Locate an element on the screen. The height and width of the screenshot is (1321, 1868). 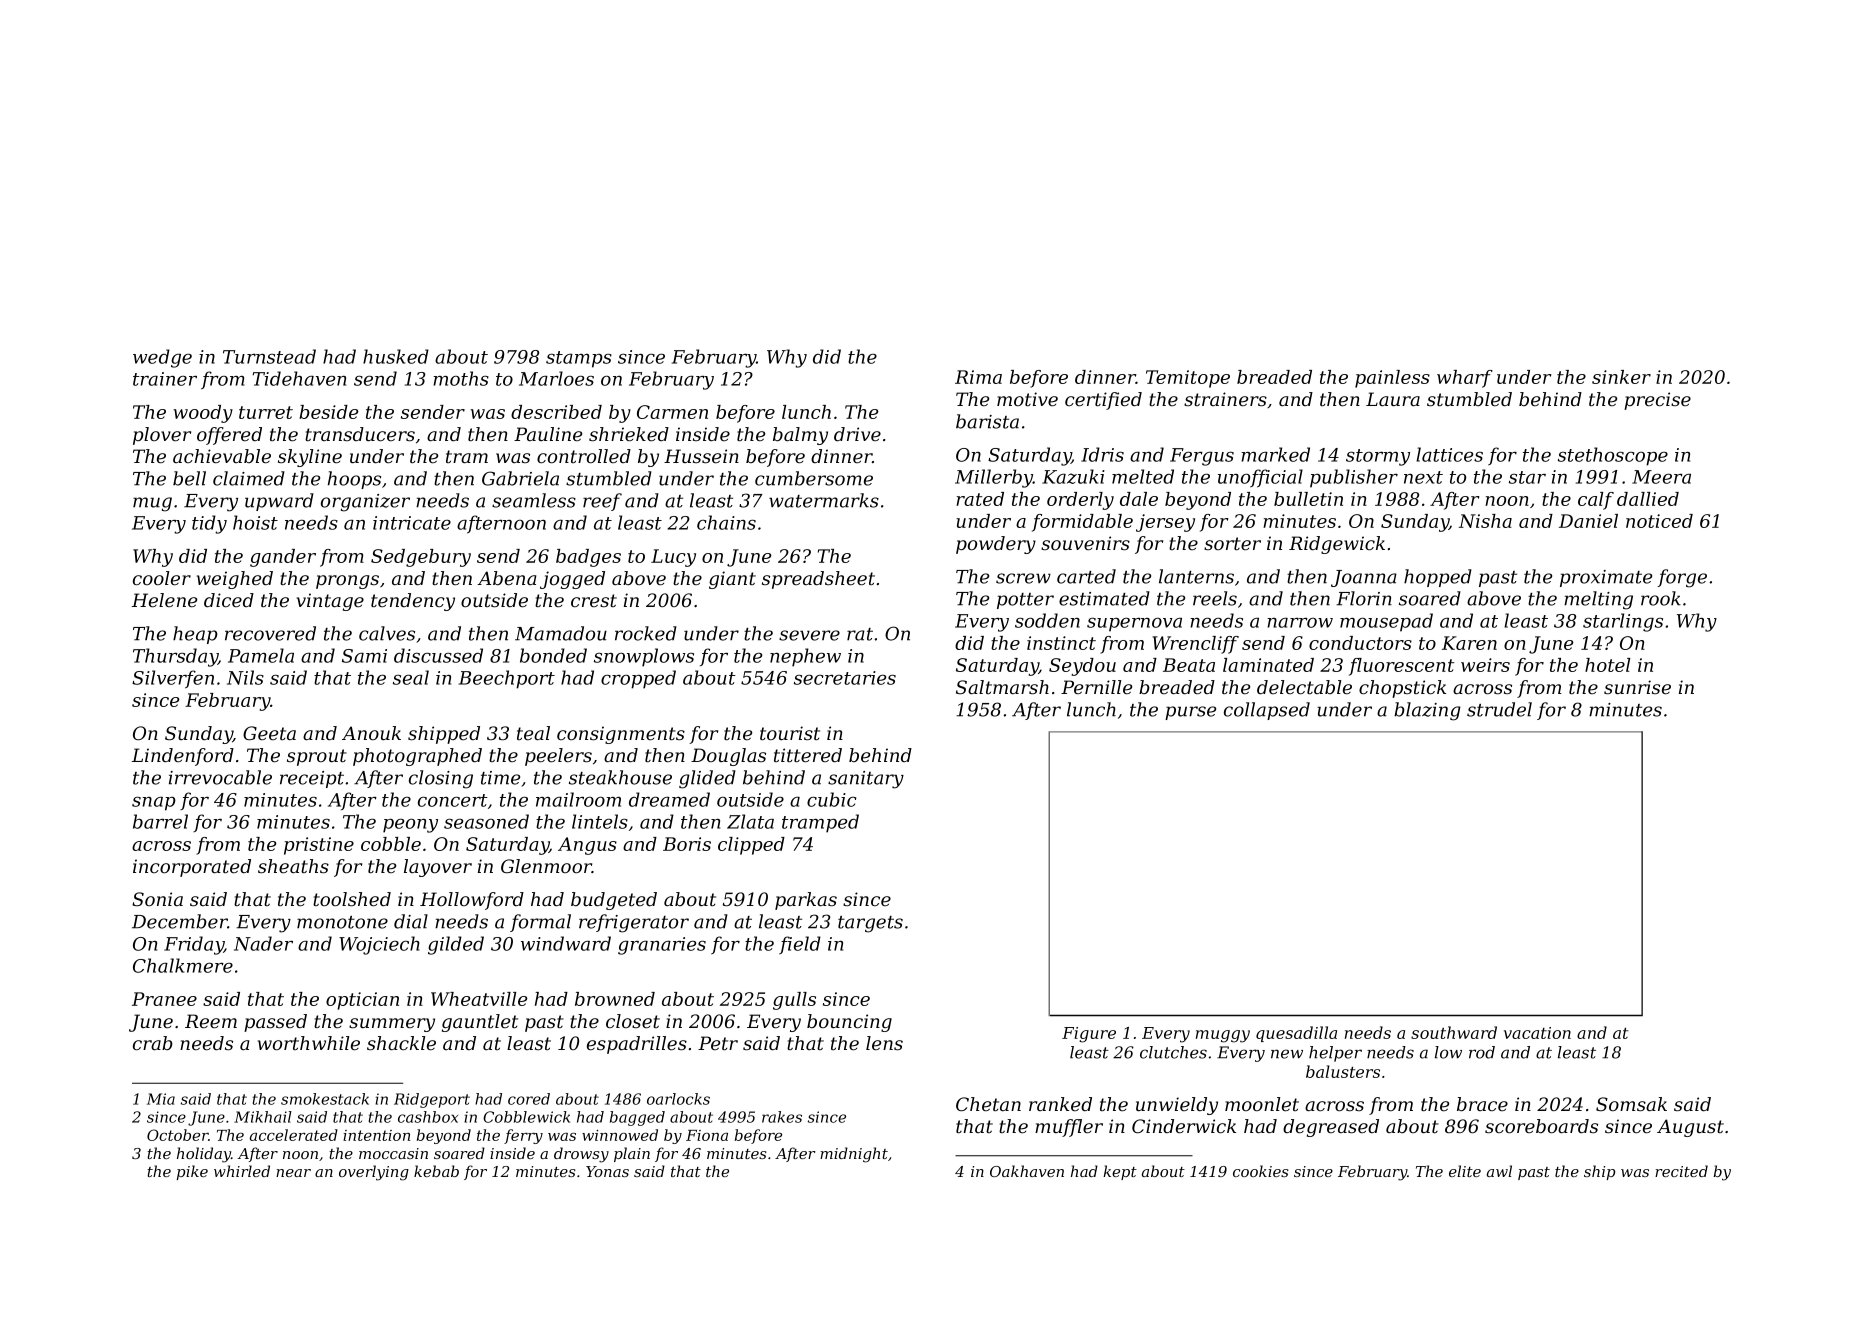
watermarks is located at coordinates (824, 500).
